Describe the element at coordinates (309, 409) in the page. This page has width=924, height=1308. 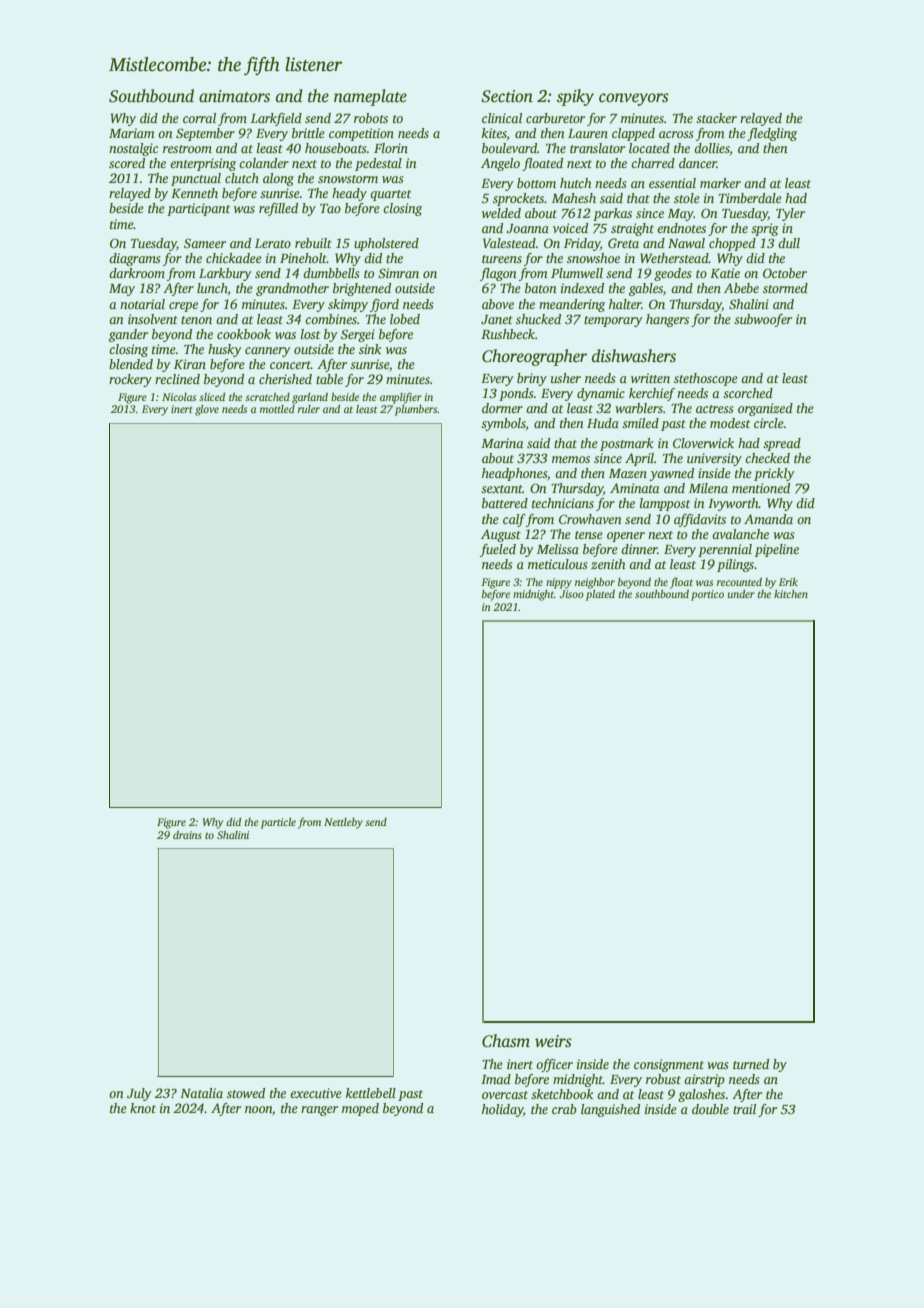
I see `ruler` at that location.
